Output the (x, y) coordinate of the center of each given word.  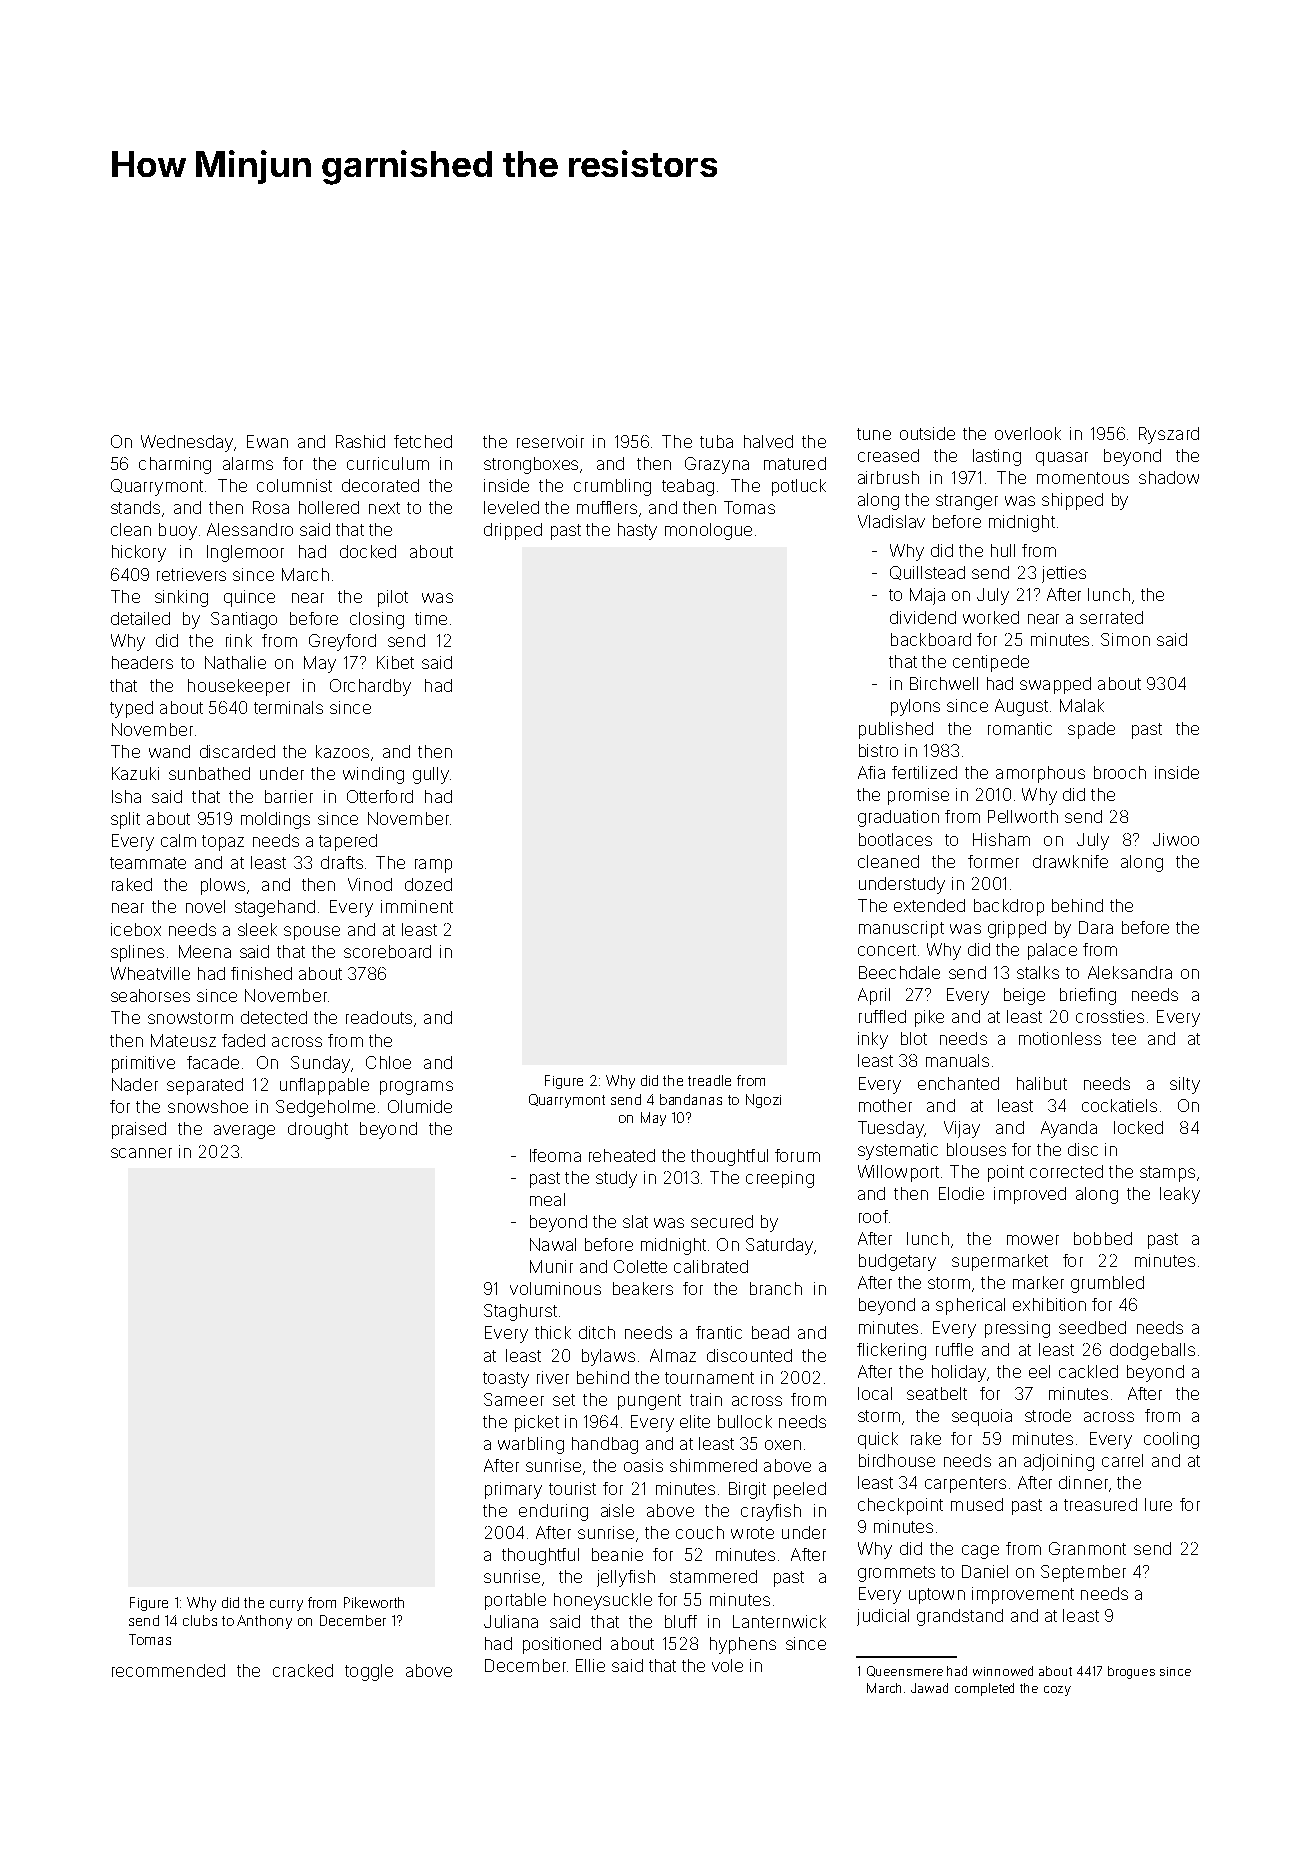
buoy (178, 531)
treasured (1100, 1504)
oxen (783, 1445)
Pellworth (1023, 816)
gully (431, 775)
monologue (708, 531)
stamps (1167, 1174)
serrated (1111, 617)
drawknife (1070, 861)
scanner (141, 1153)
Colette (640, 1266)
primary (513, 1490)
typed (131, 709)
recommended (168, 1670)
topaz (223, 843)
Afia (871, 772)
